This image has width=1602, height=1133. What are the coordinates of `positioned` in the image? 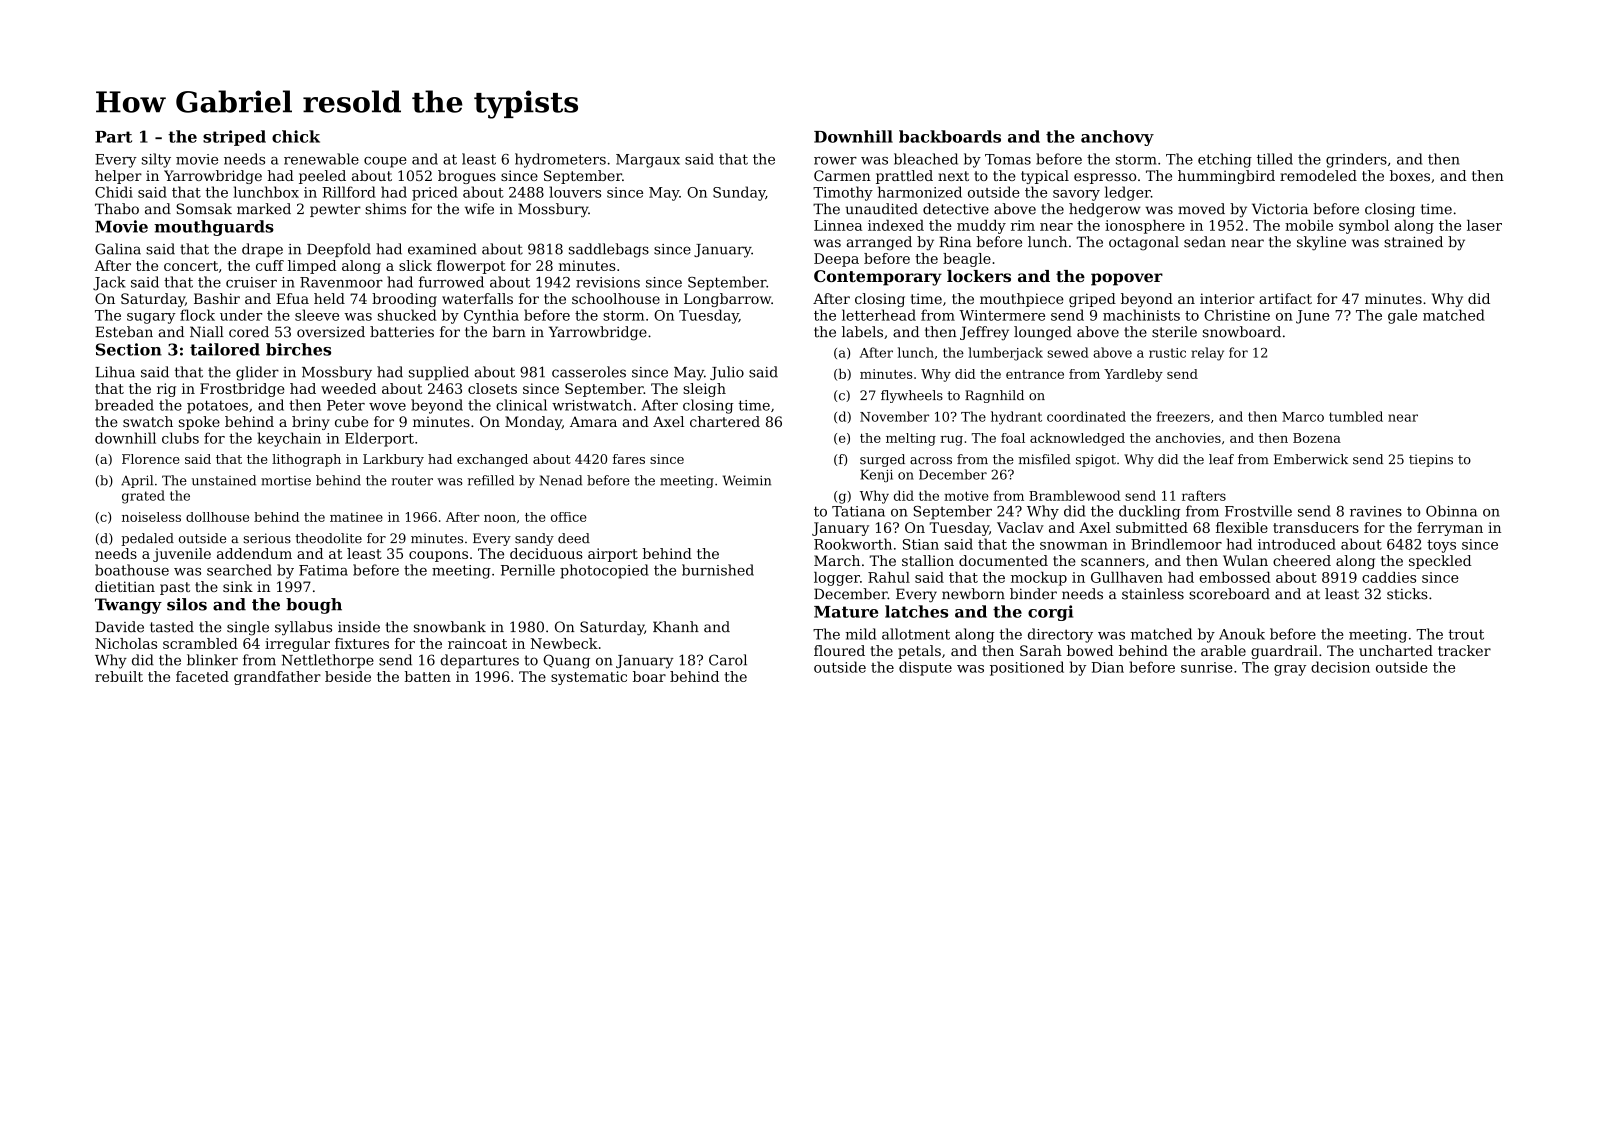 It's located at (1027, 668).
